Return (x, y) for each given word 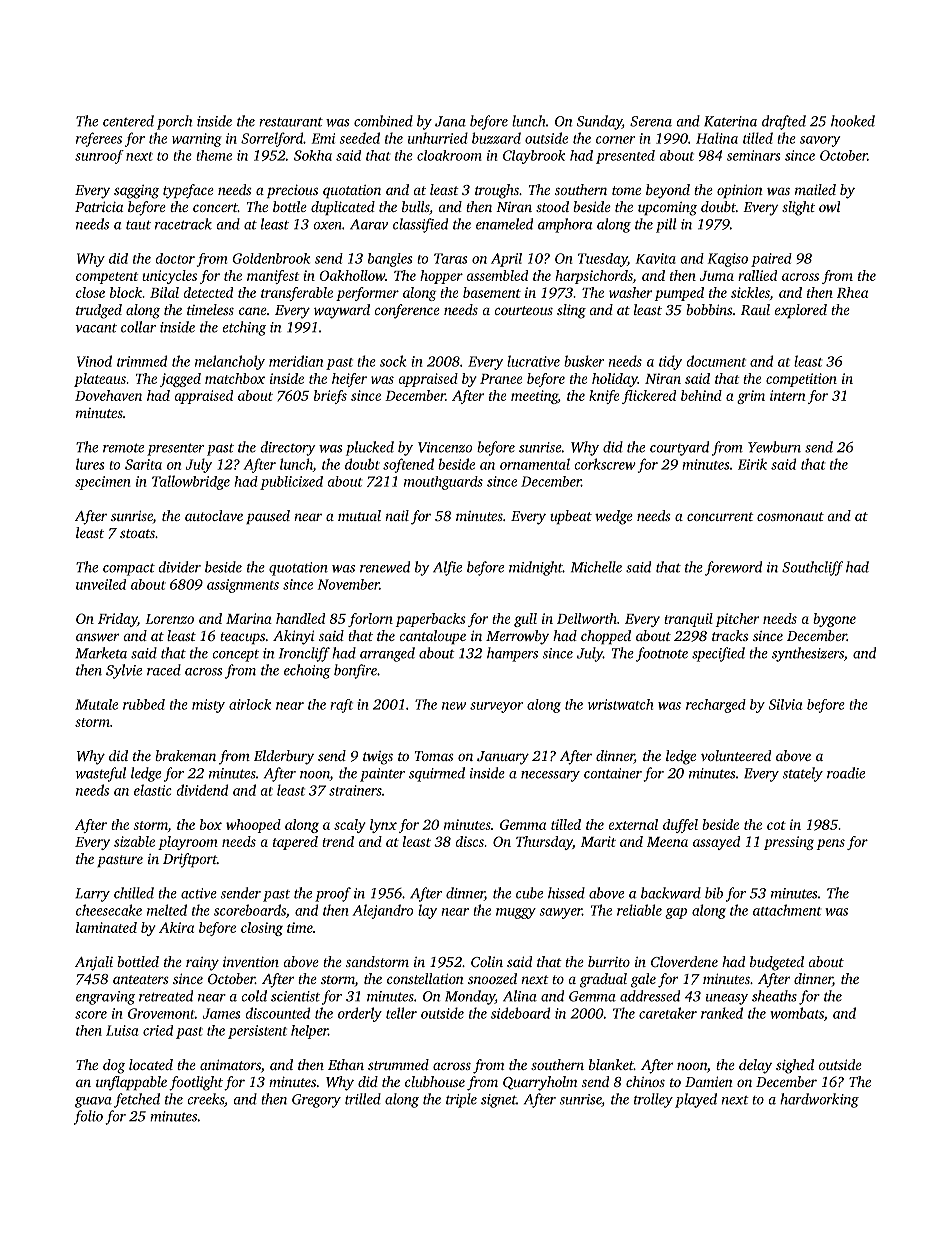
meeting (534, 397)
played (696, 1100)
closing (262, 929)
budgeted (777, 963)
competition (801, 380)
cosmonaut (790, 516)
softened (408, 465)
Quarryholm (540, 1083)
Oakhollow (352, 275)
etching (244, 328)
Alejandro (382, 911)
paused (268, 517)
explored (800, 311)
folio (88, 1117)
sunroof (99, 157)
